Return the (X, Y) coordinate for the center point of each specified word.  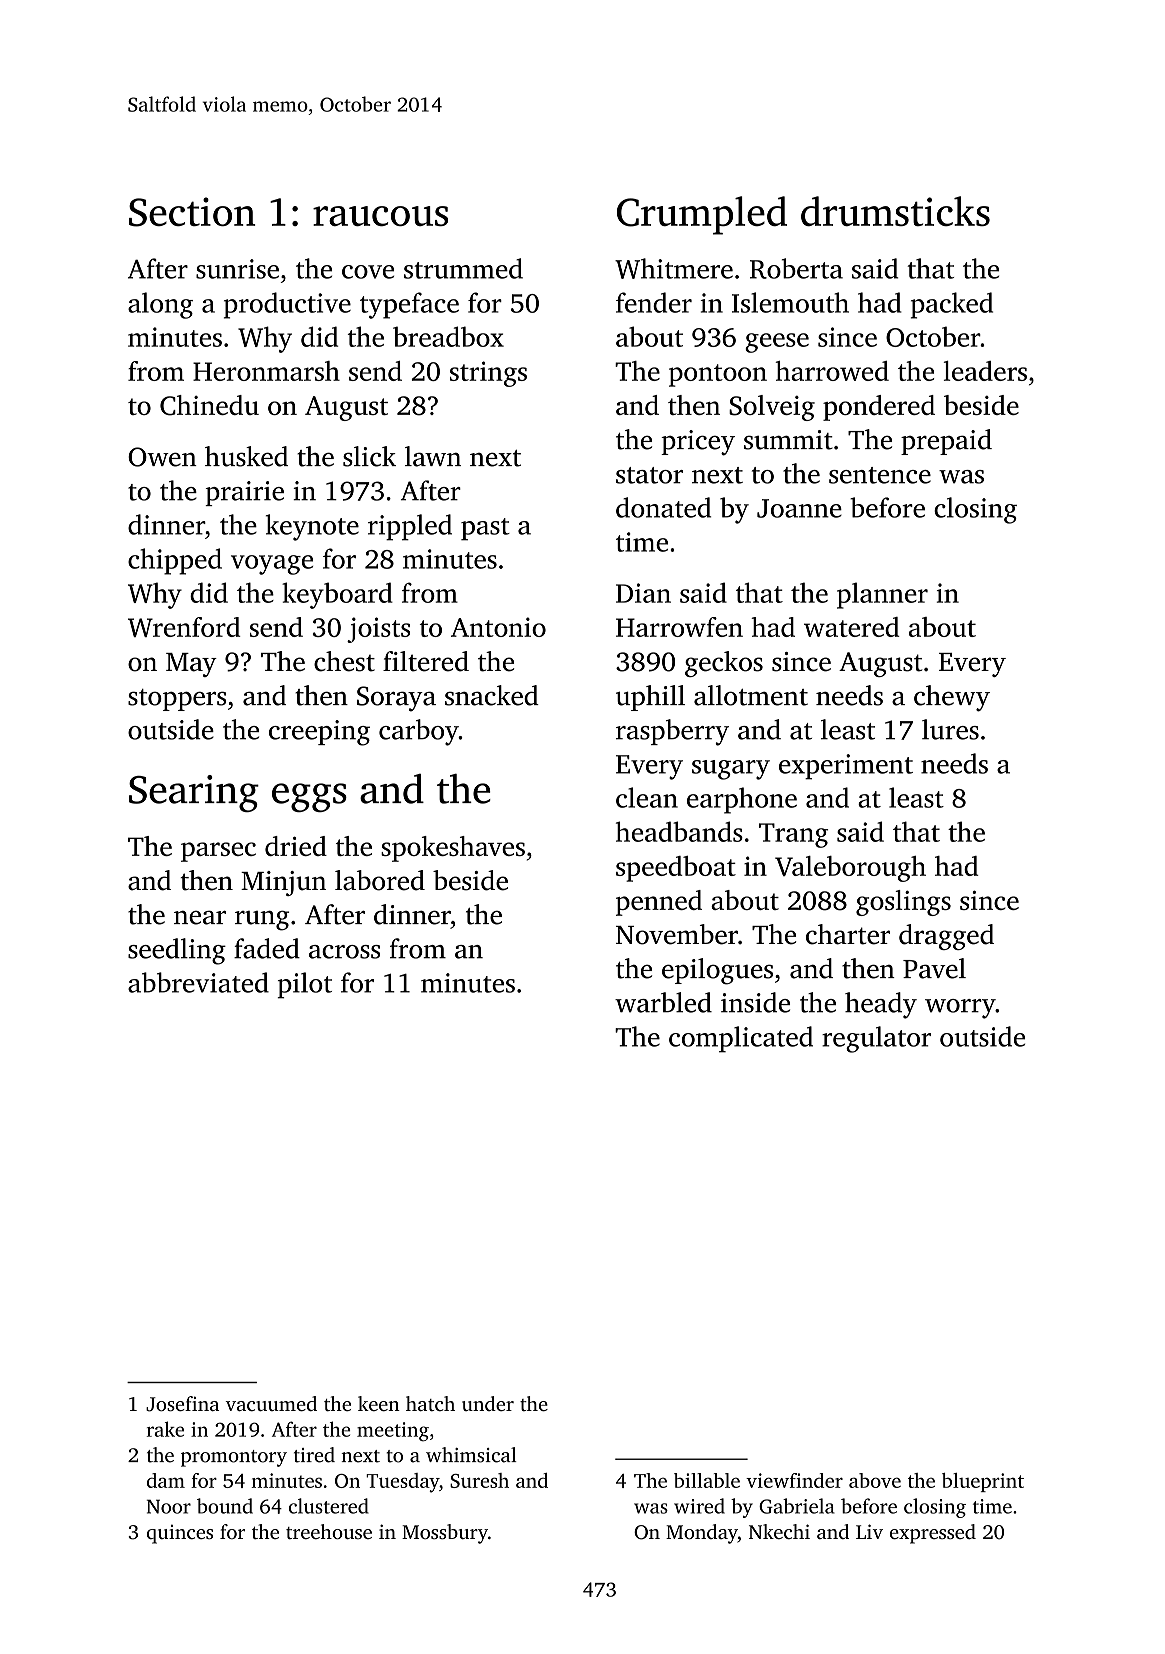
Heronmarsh (266, 371)
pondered (879, 408)
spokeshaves (453, 849)
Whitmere (674, 268)
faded (267, 948)
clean (647, 797)
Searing (194, 793)
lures (950, 729)
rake (165, 1429)
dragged (946, 937)
